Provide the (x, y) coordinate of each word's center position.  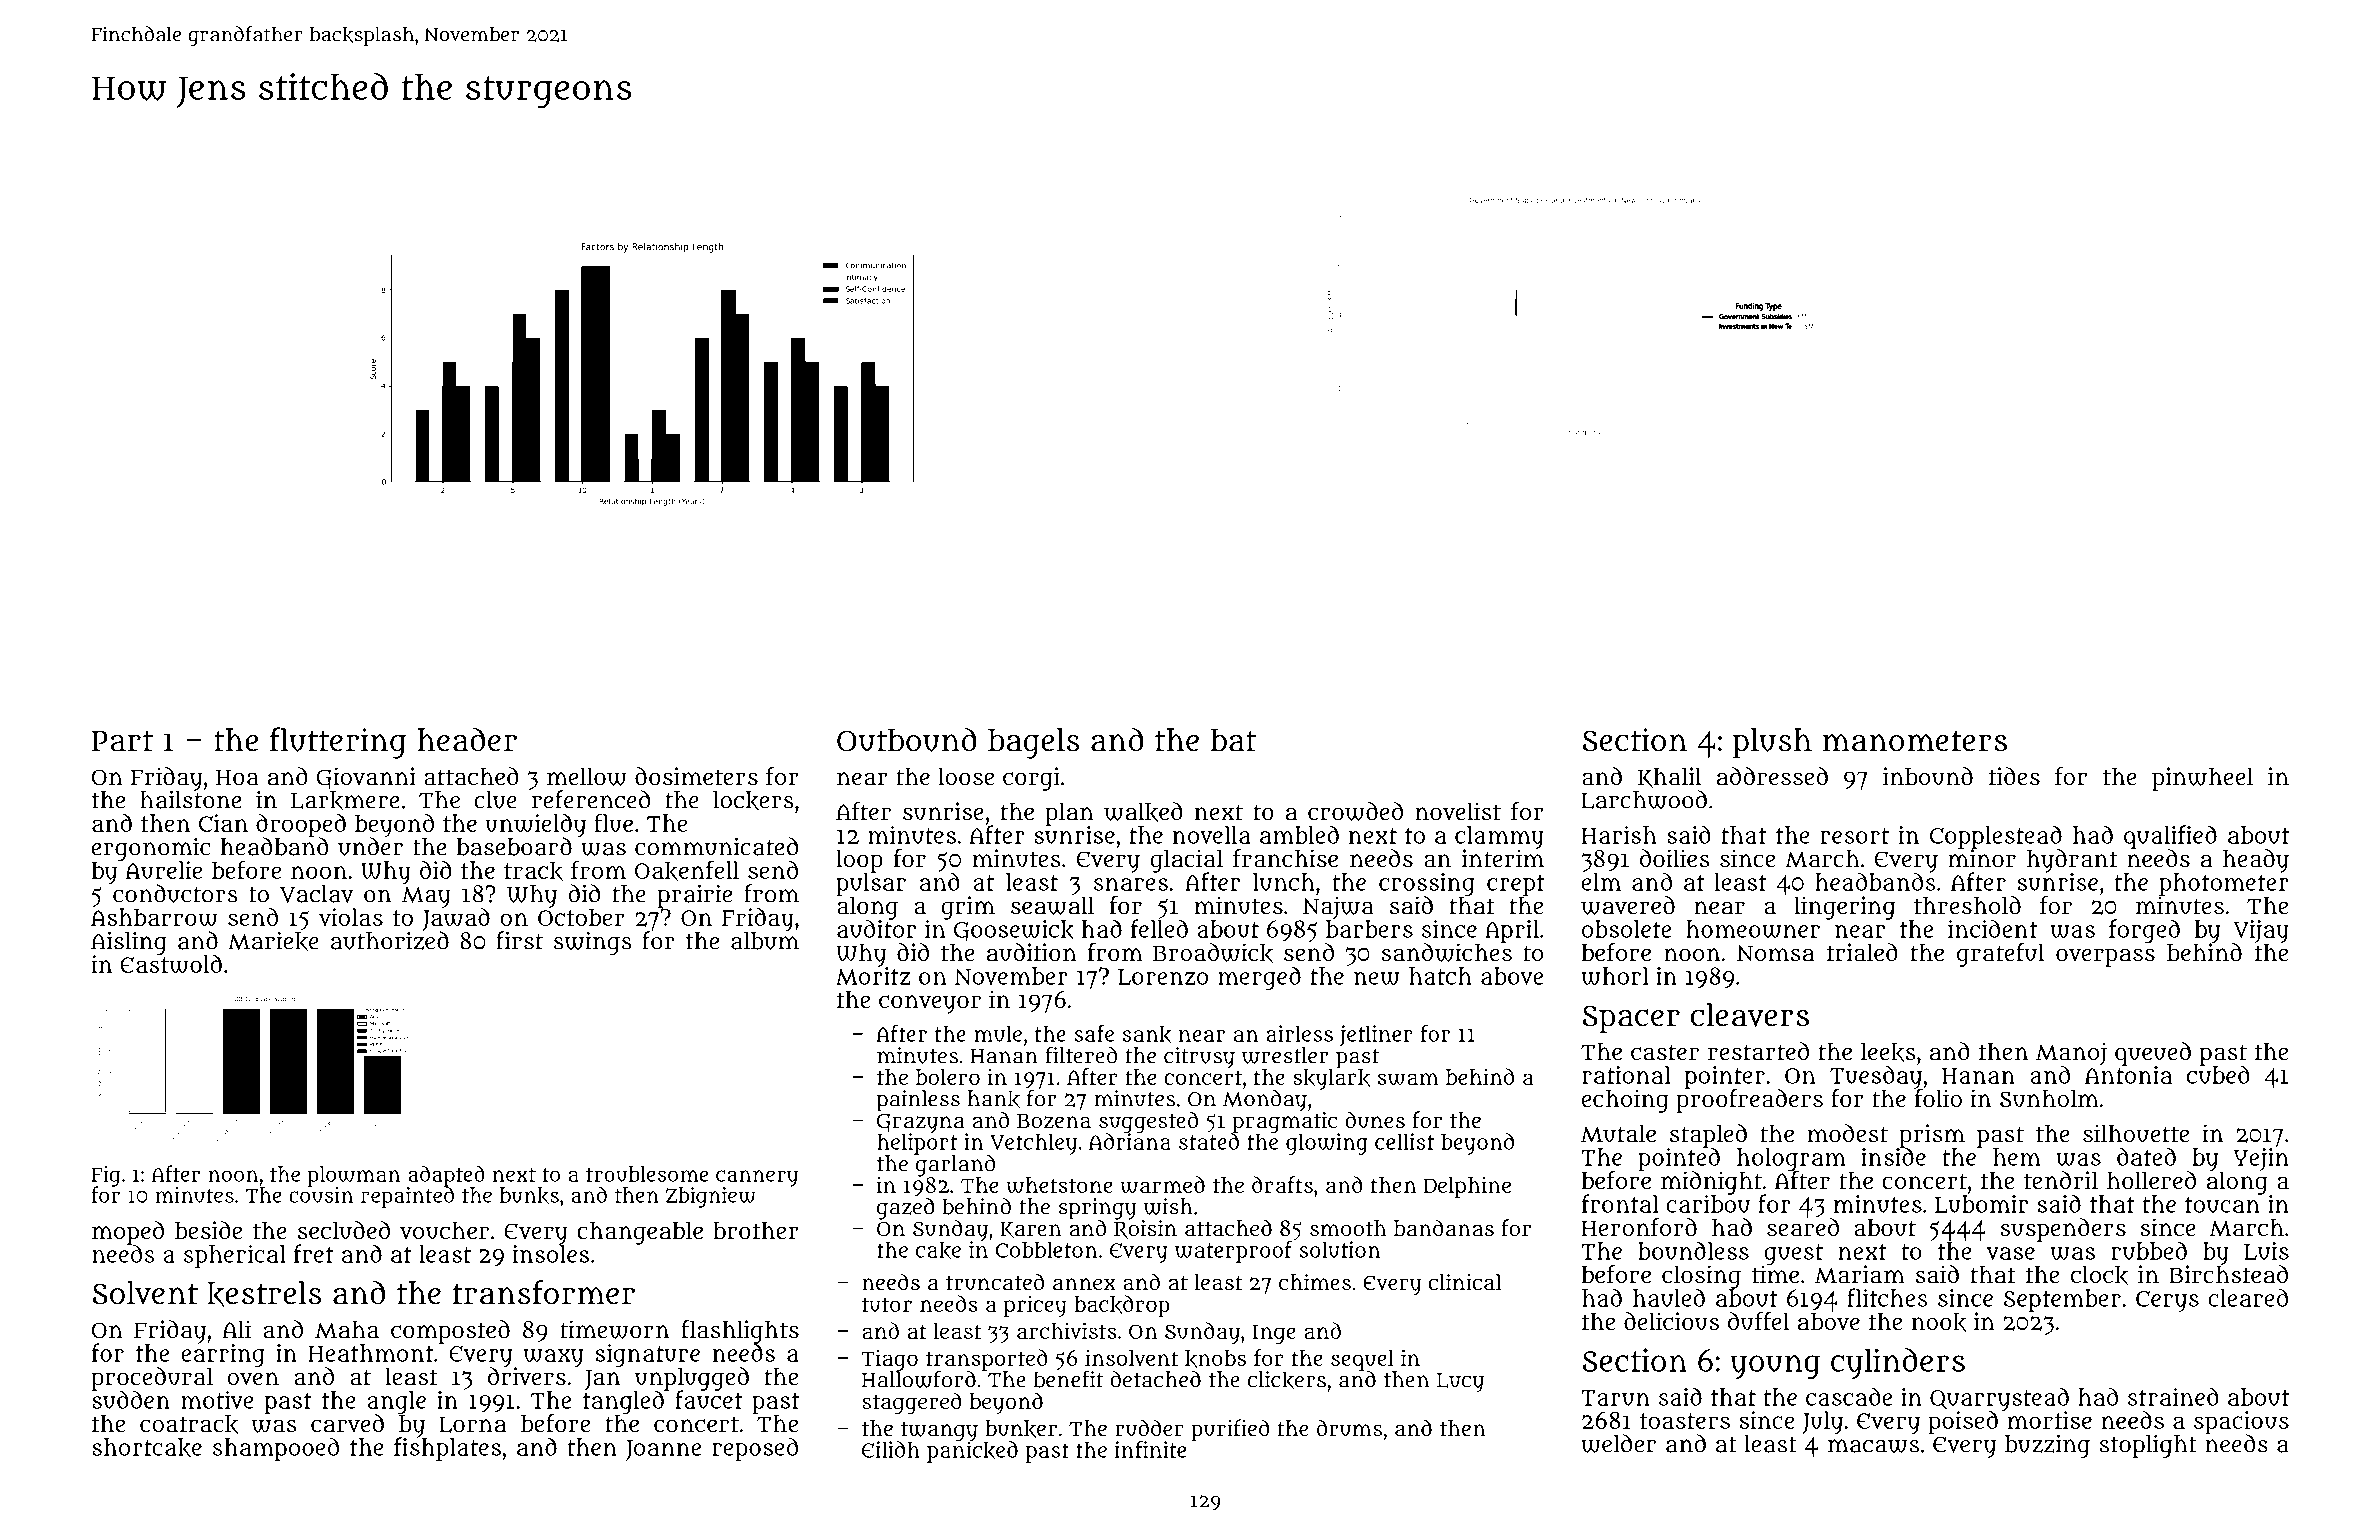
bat (1233, 740)
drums (1349, 1428)
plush (1772, 743)
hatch (1440, 976)
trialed (1862, 952)
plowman (354, 1176)
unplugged (692, 1379)
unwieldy (535, 826)
